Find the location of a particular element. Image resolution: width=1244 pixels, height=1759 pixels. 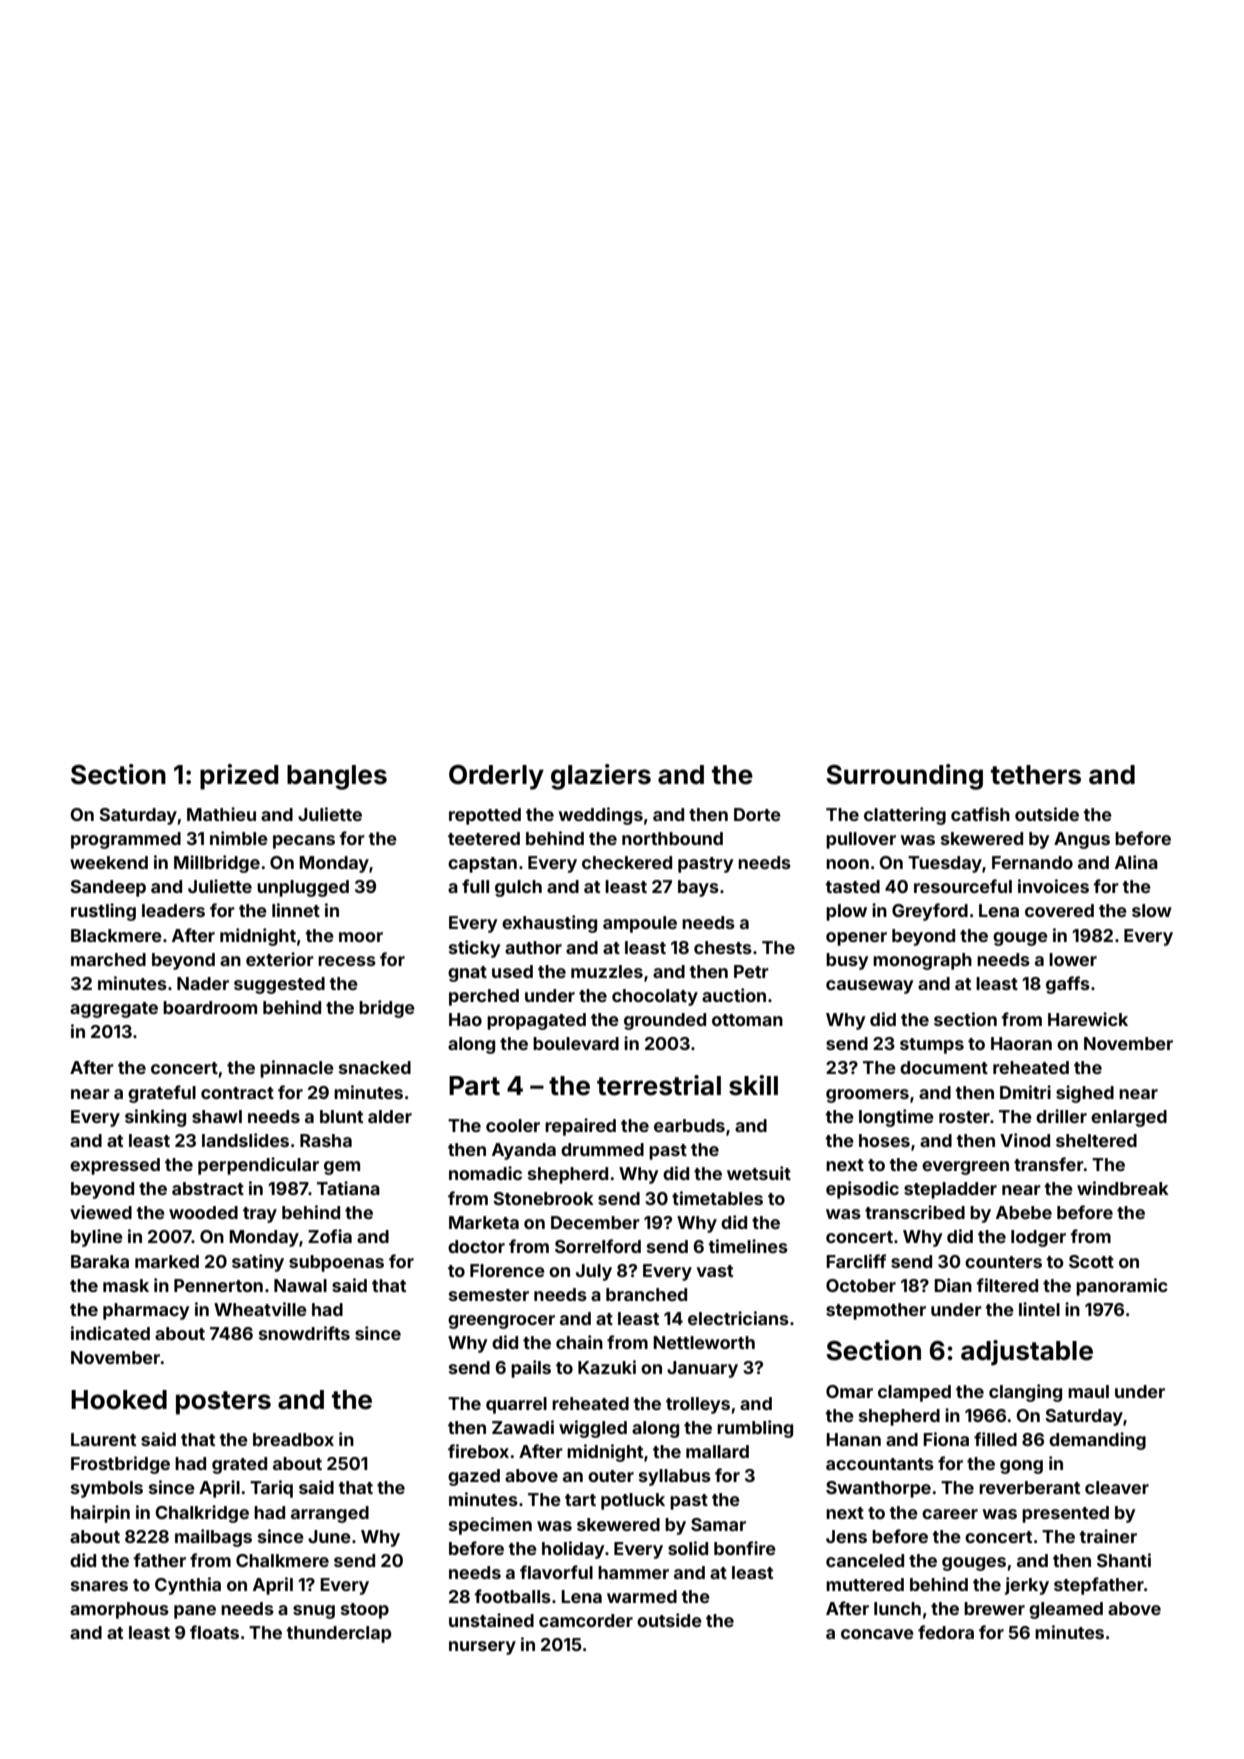

Omar is located at coordinates (849, 1391).
